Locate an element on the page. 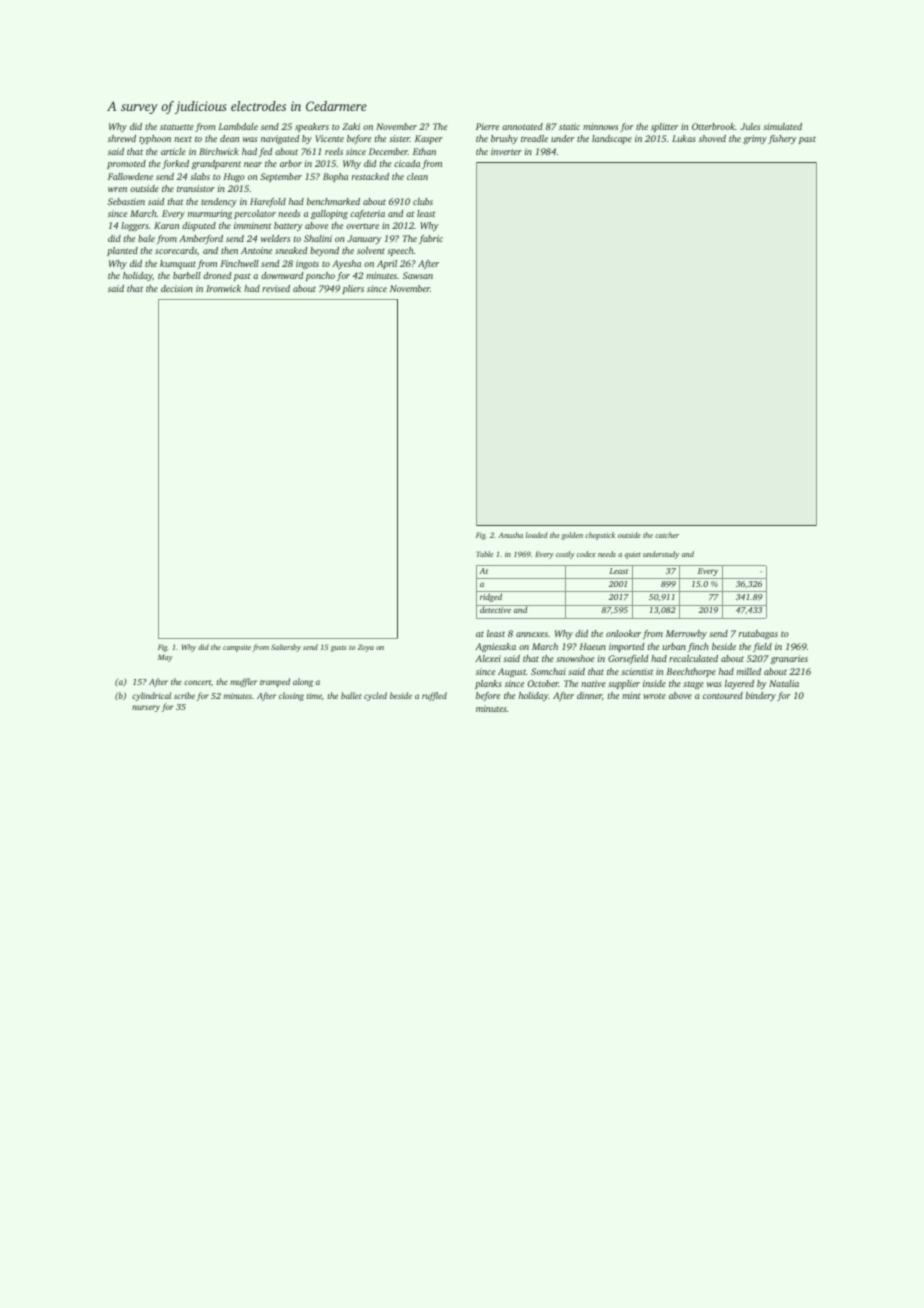 The width and height of the page is (924, 1308). splitter is located at coordinates (665, 127).
